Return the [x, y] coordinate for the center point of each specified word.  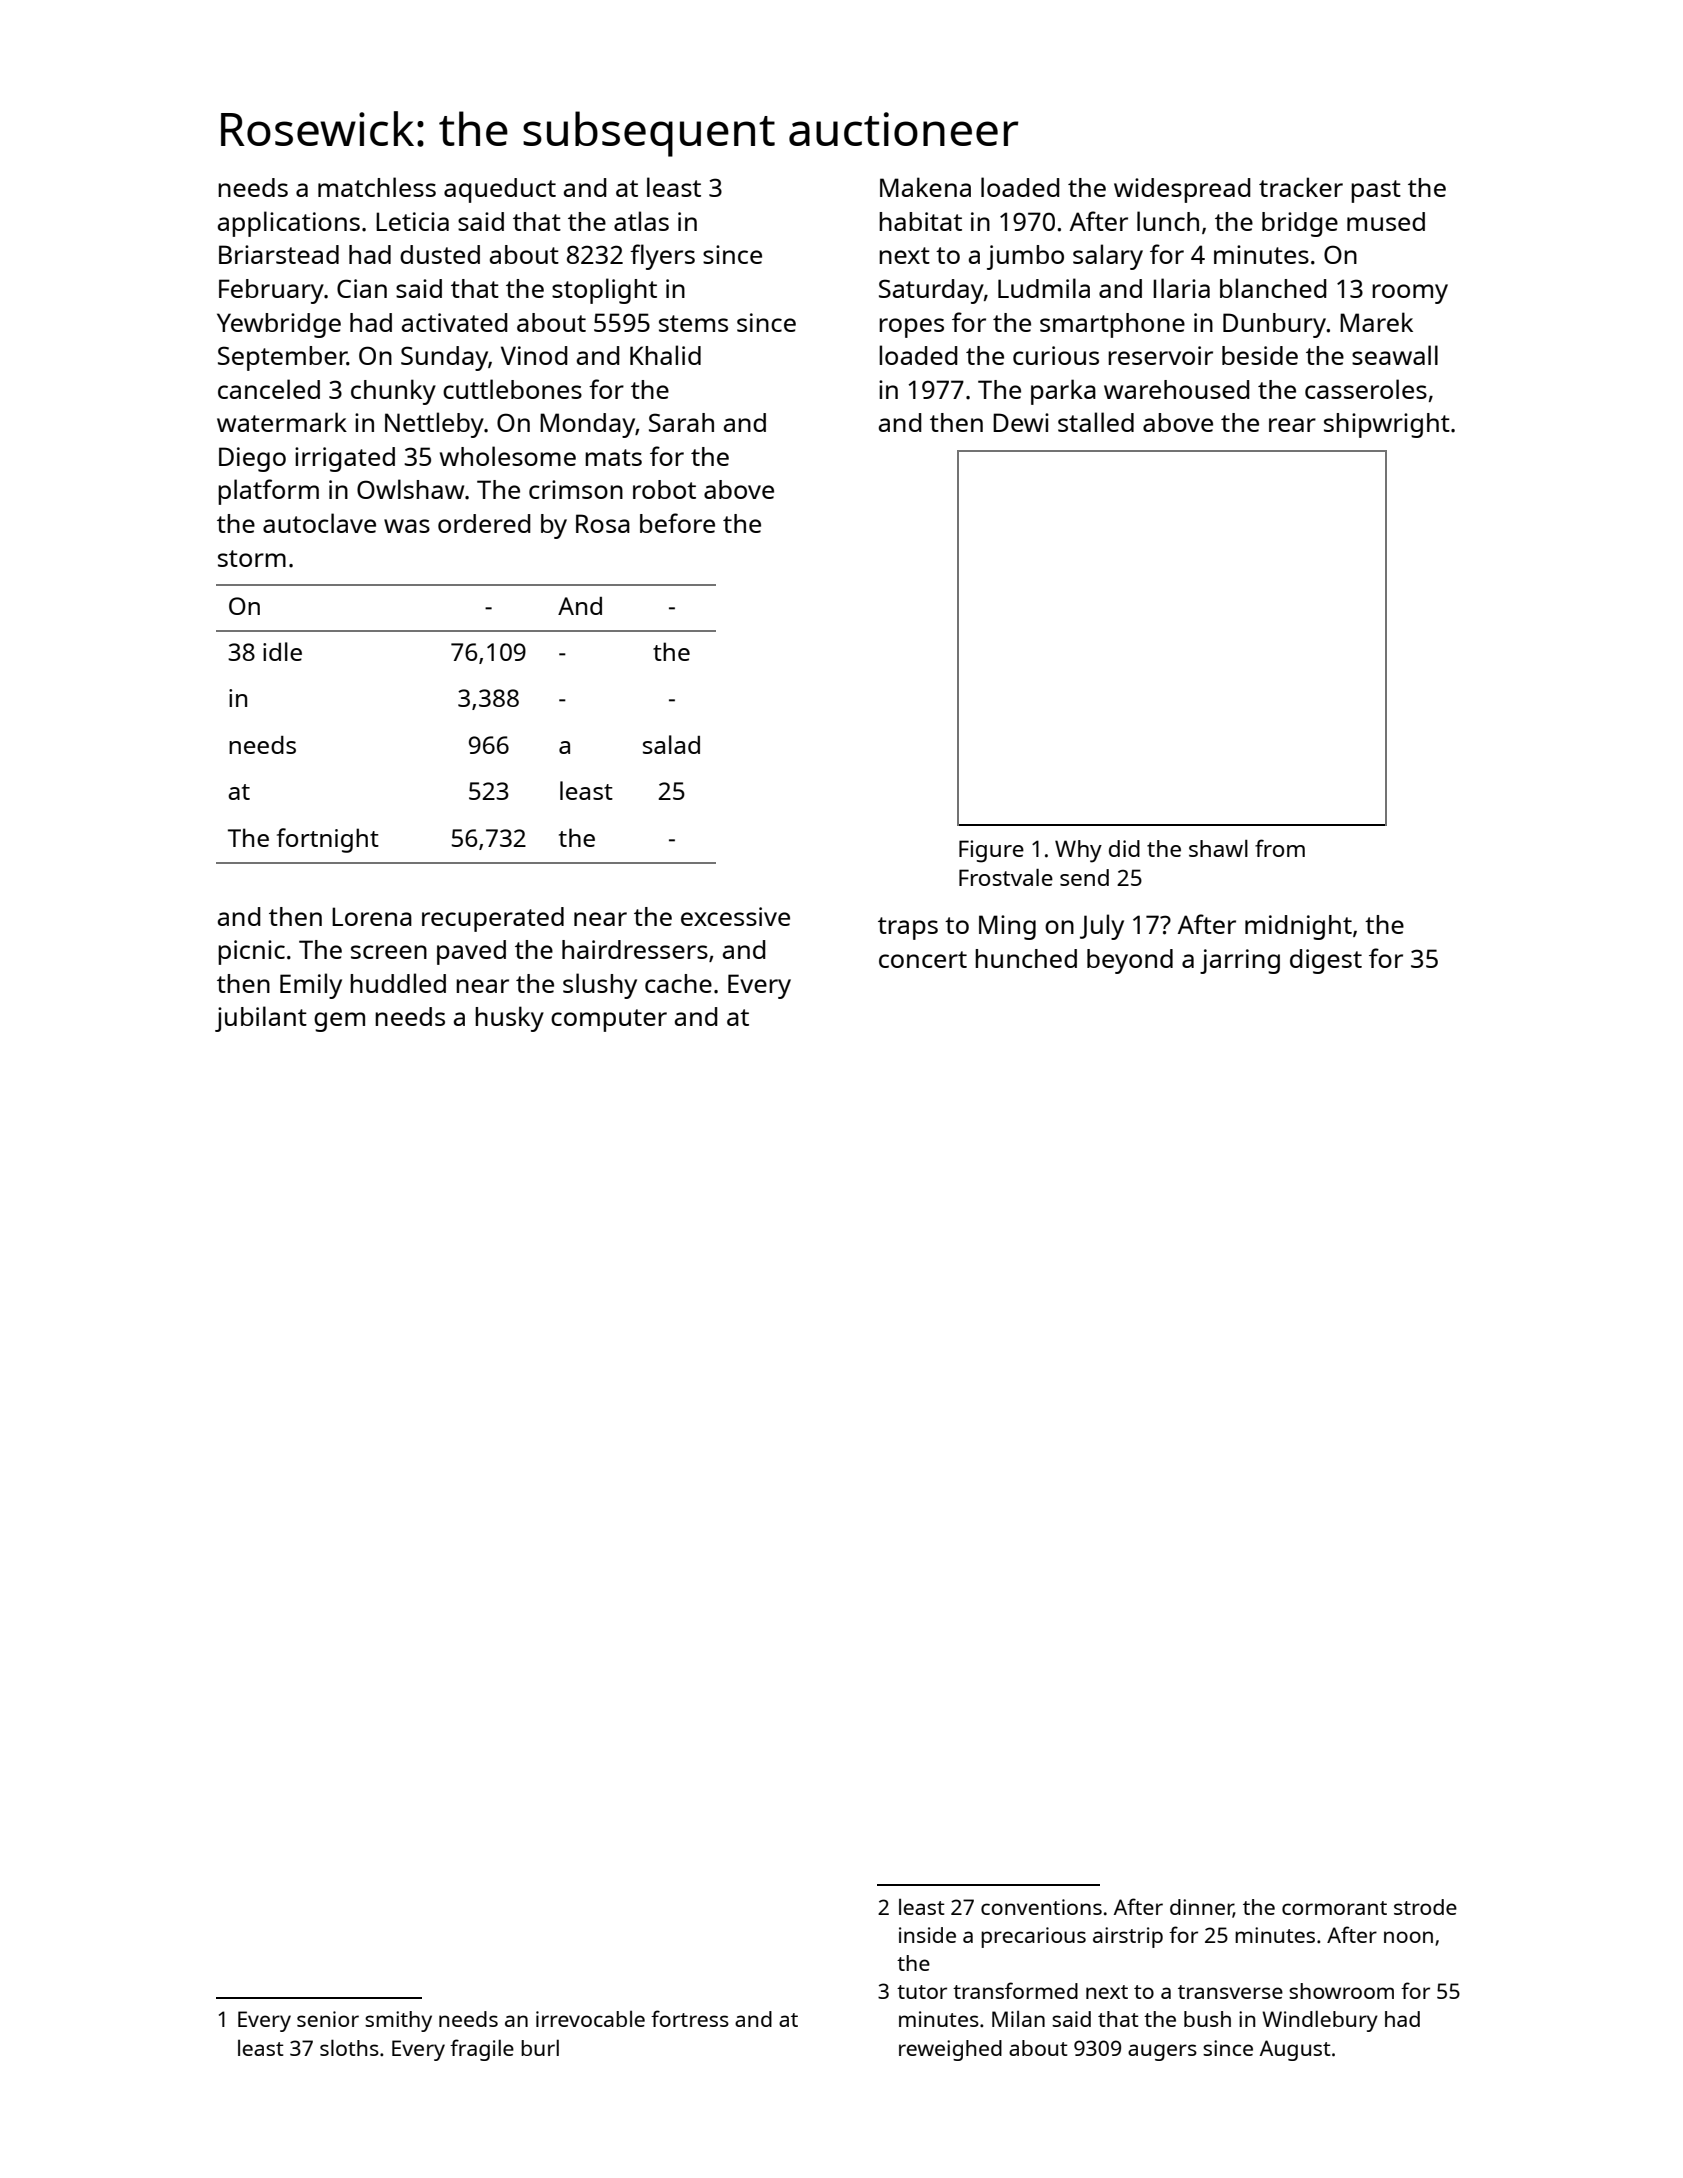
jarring [1240, 961]
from [1280, 848]
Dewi [1021, 422]
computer [609, 1020]
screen [389, 952]
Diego [252, 459]
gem [339, 1022]
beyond [1130, 961]
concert [923, 959]
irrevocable [590, 2019]
